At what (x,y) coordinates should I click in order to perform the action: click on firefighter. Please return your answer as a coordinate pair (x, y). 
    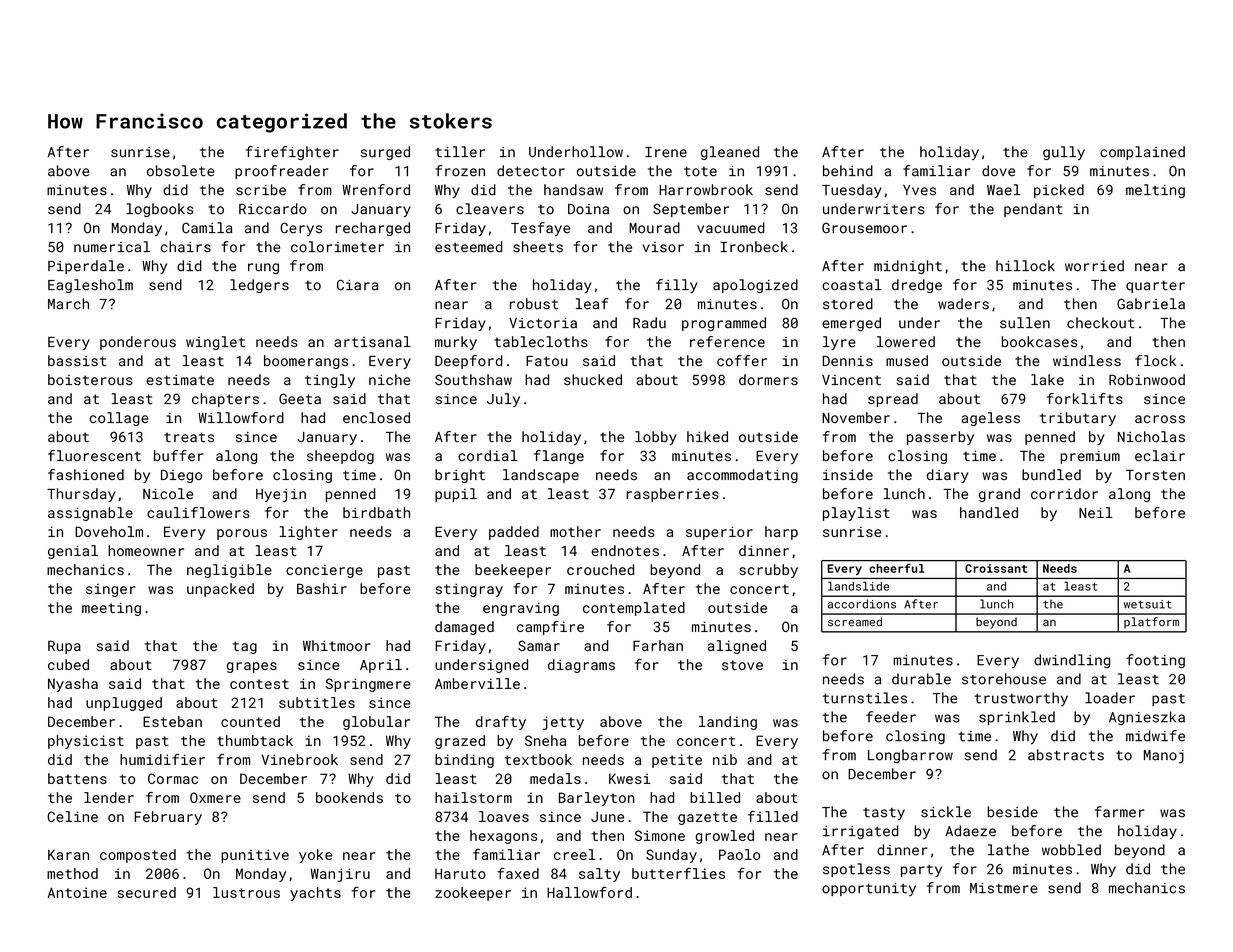
    Looking at the image, I should click on (292, 153).
